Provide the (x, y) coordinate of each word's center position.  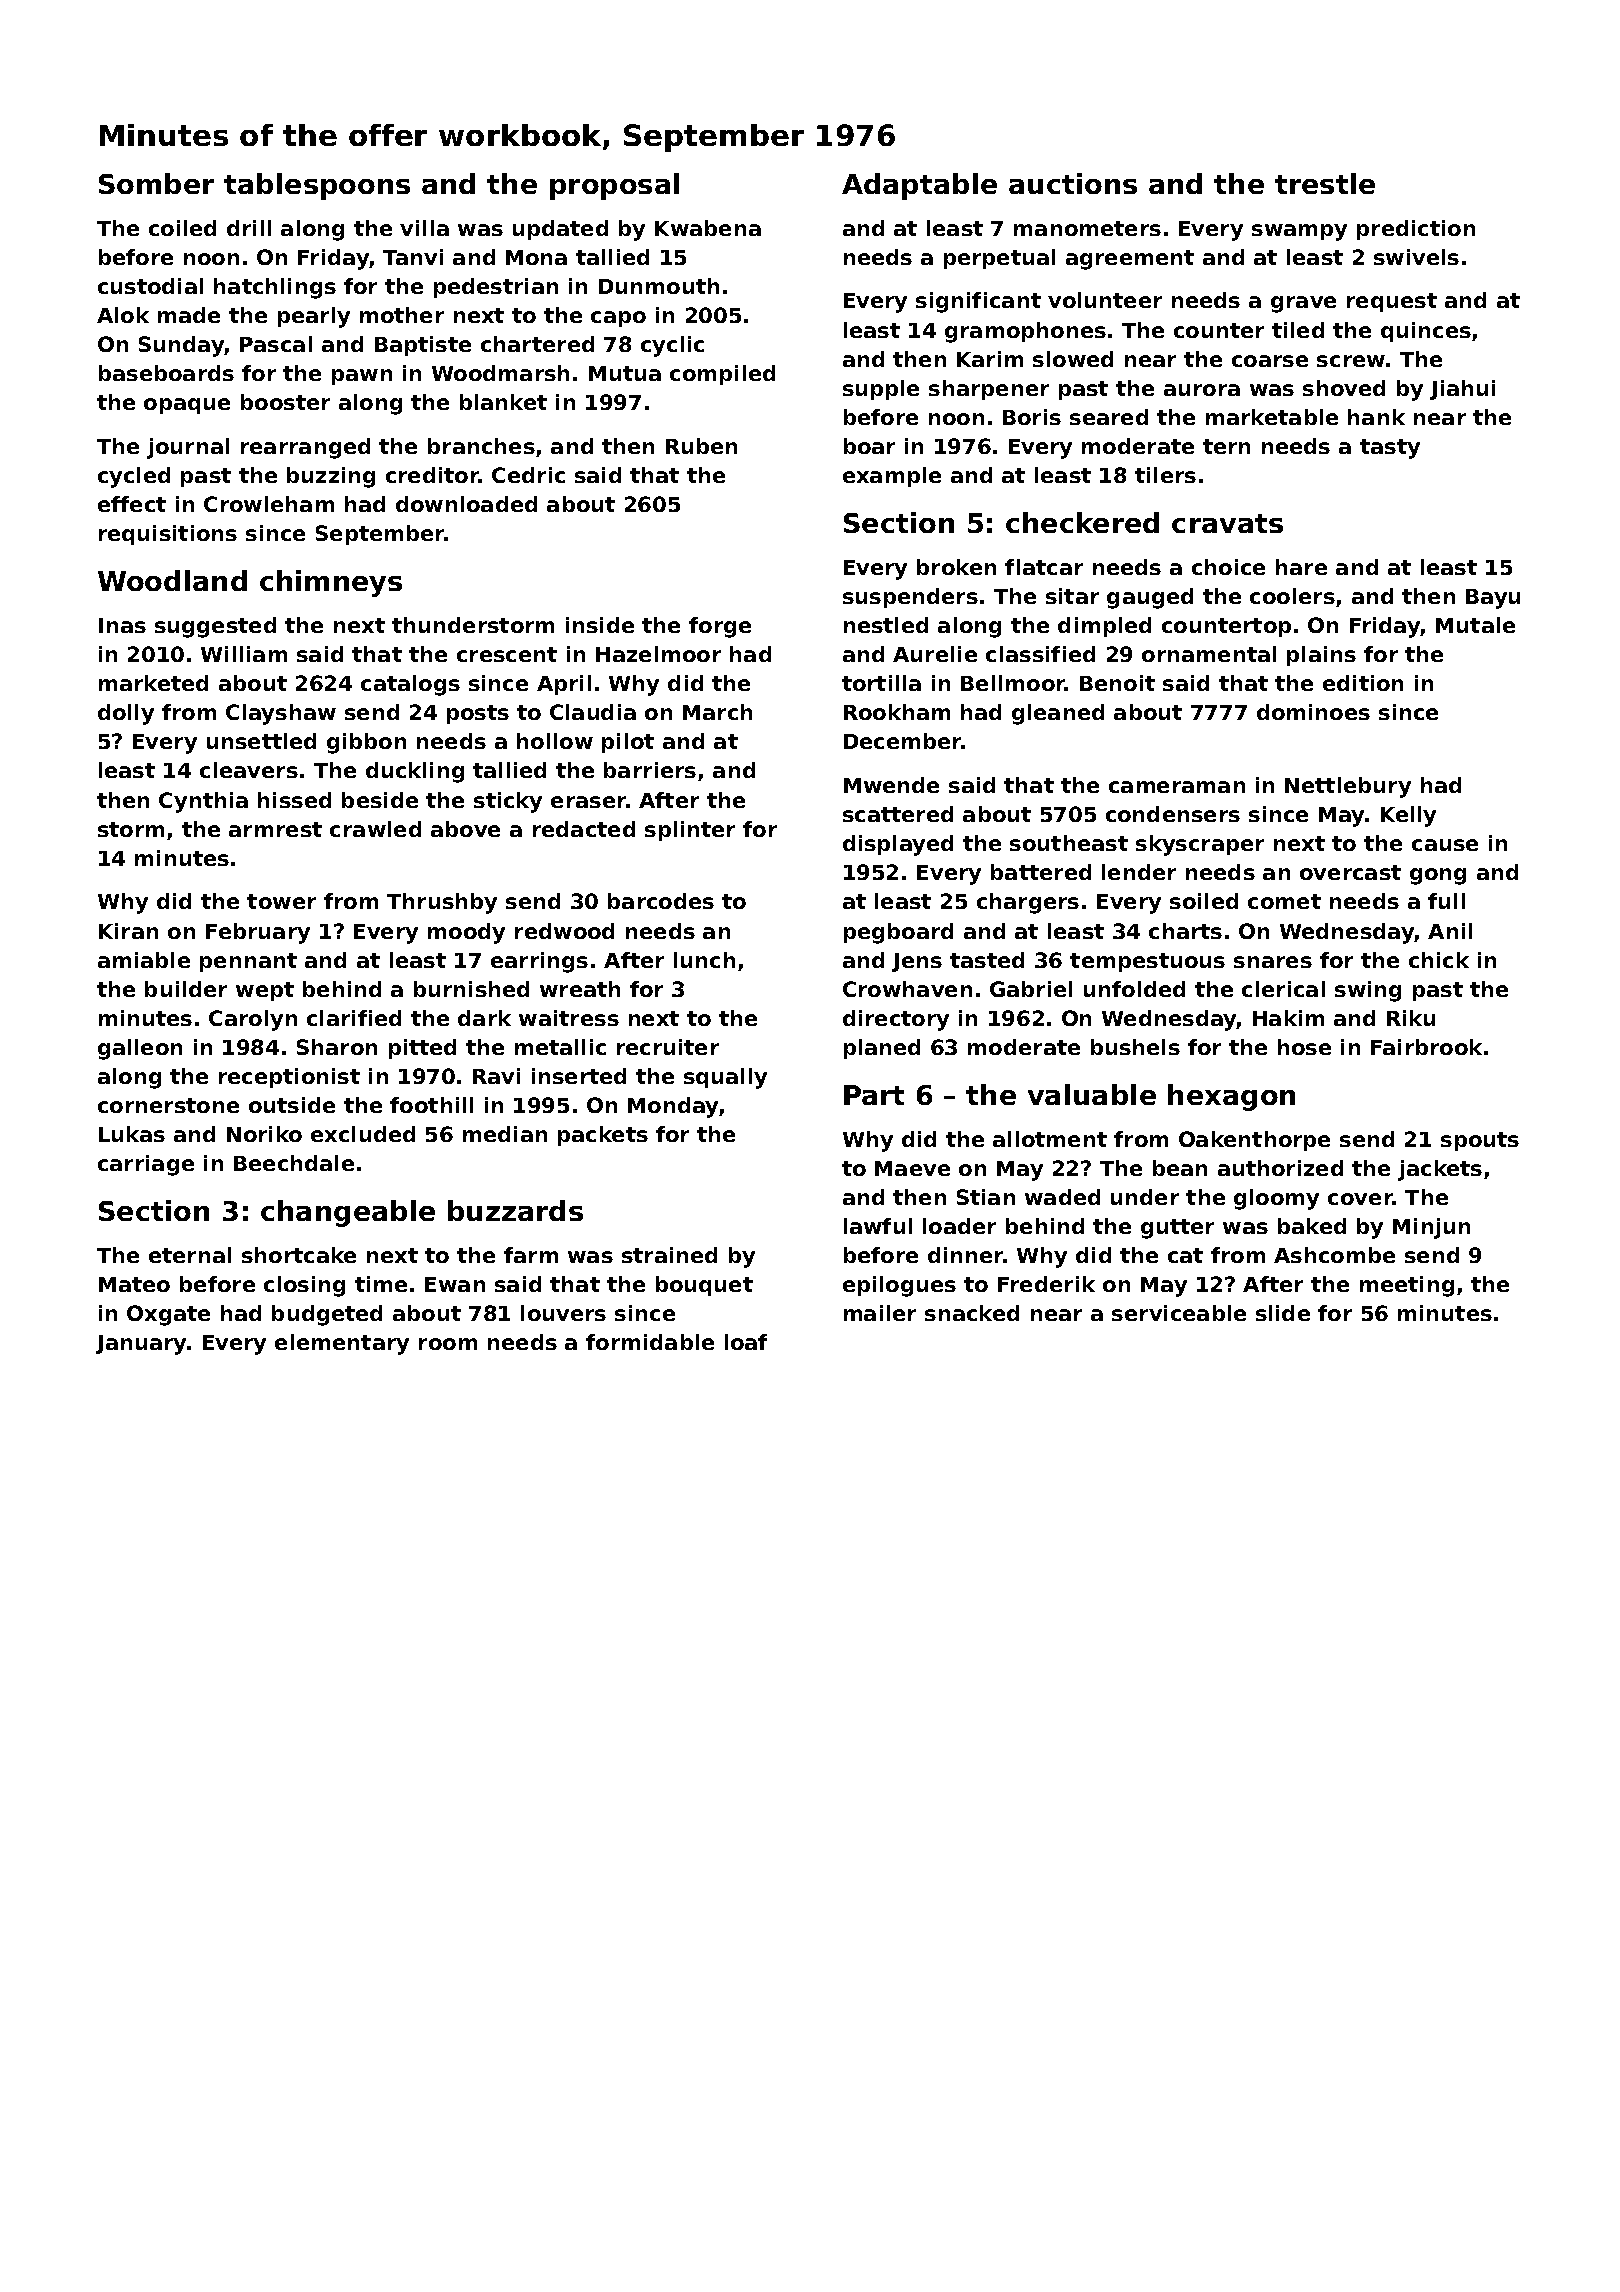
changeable (348, 1213)
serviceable (1179, 1313)
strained (669, 1255)
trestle (1325, 183)
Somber (156, 183)
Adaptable (919, 186)
